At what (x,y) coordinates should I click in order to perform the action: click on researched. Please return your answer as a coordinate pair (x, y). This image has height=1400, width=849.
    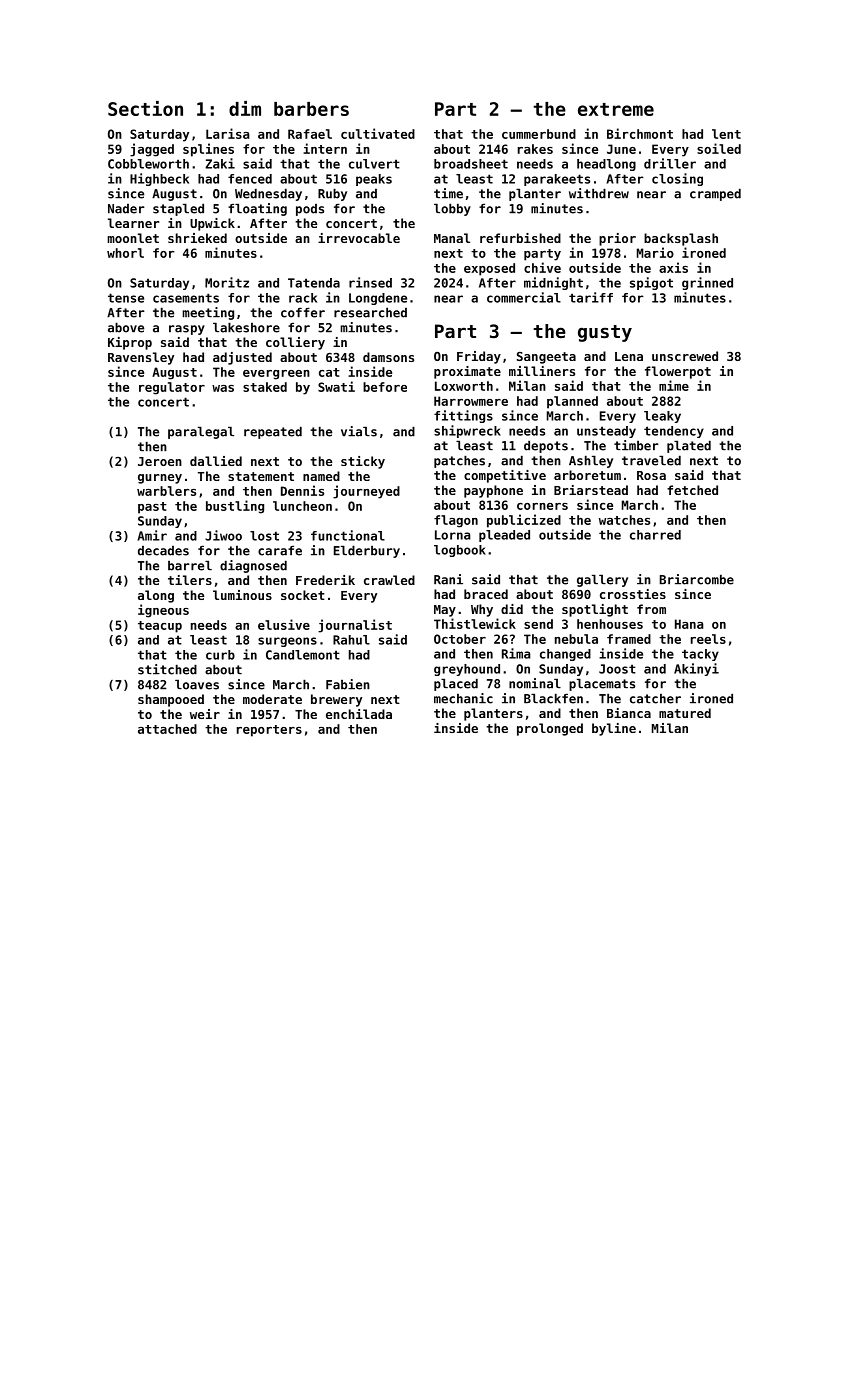
    Looking at the image, I should click on (370, 312).
